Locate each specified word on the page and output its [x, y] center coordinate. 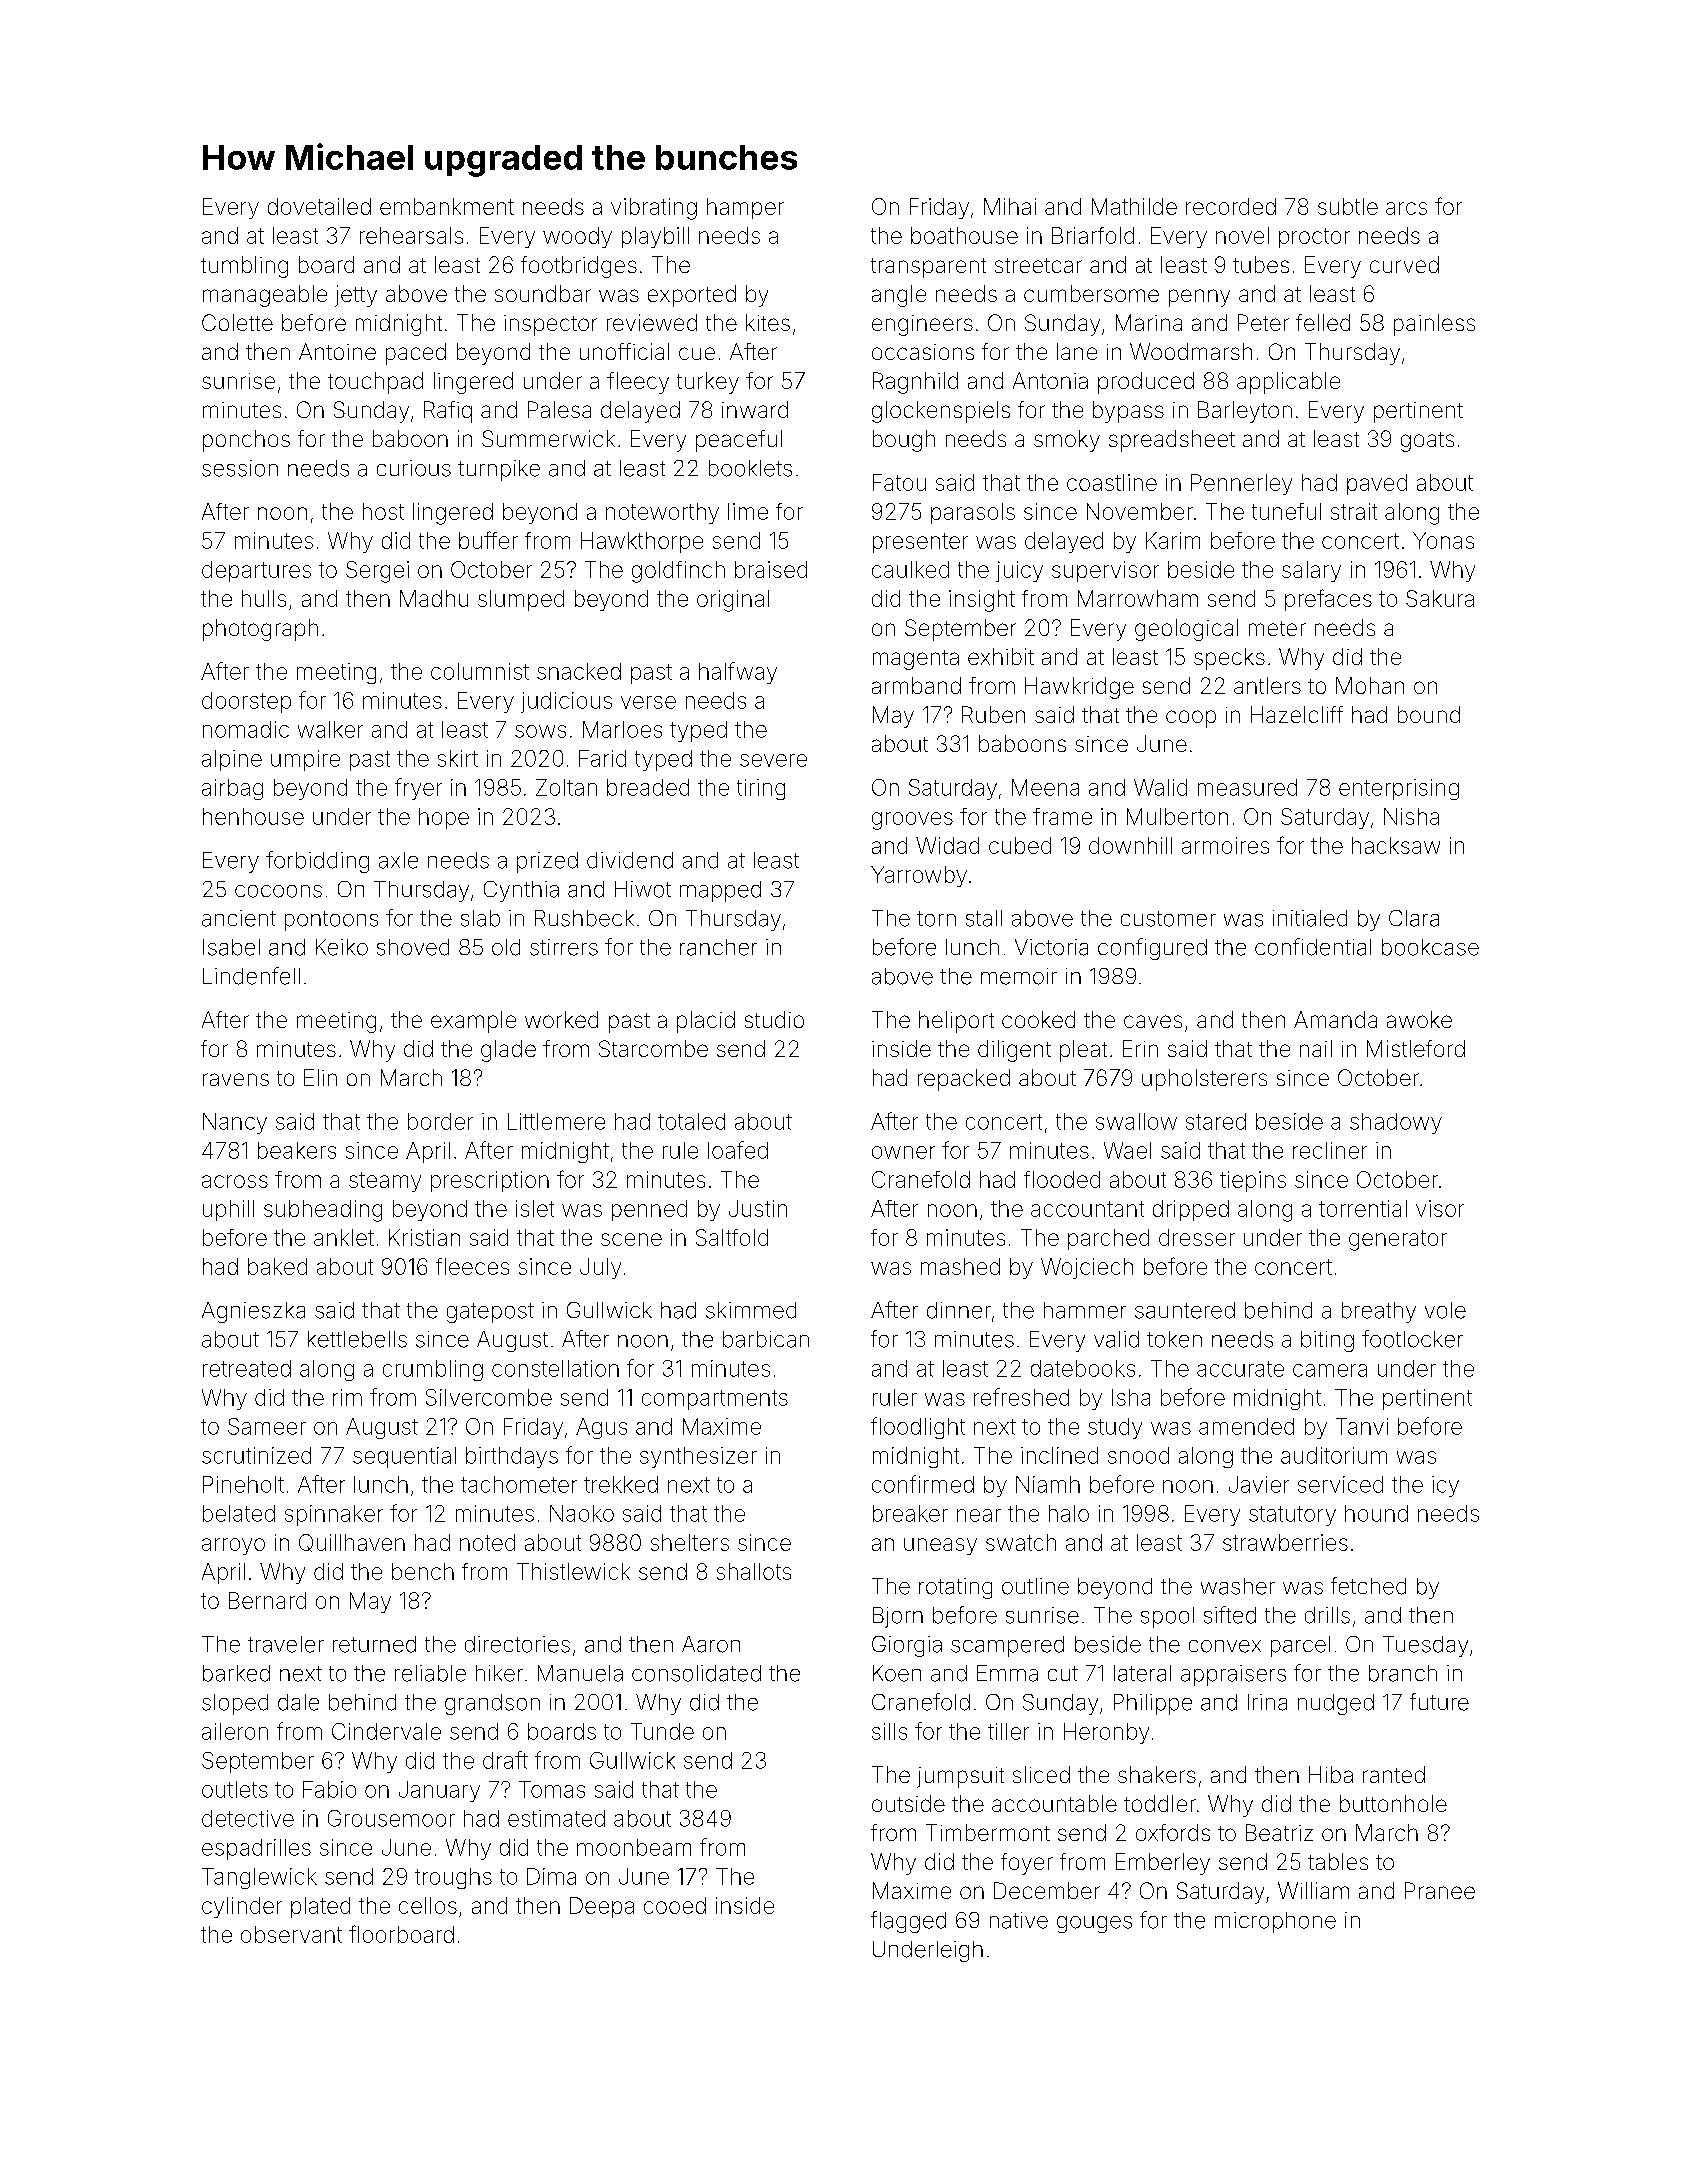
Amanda [1335, 1019]
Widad [947, 845]
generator [1398, 1240]
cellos [428, 1905]
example [473, 1022]
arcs [1406, 208]
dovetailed [319, 206]
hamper [745, 208]
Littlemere [556, 1121]
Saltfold [732, 1237]
